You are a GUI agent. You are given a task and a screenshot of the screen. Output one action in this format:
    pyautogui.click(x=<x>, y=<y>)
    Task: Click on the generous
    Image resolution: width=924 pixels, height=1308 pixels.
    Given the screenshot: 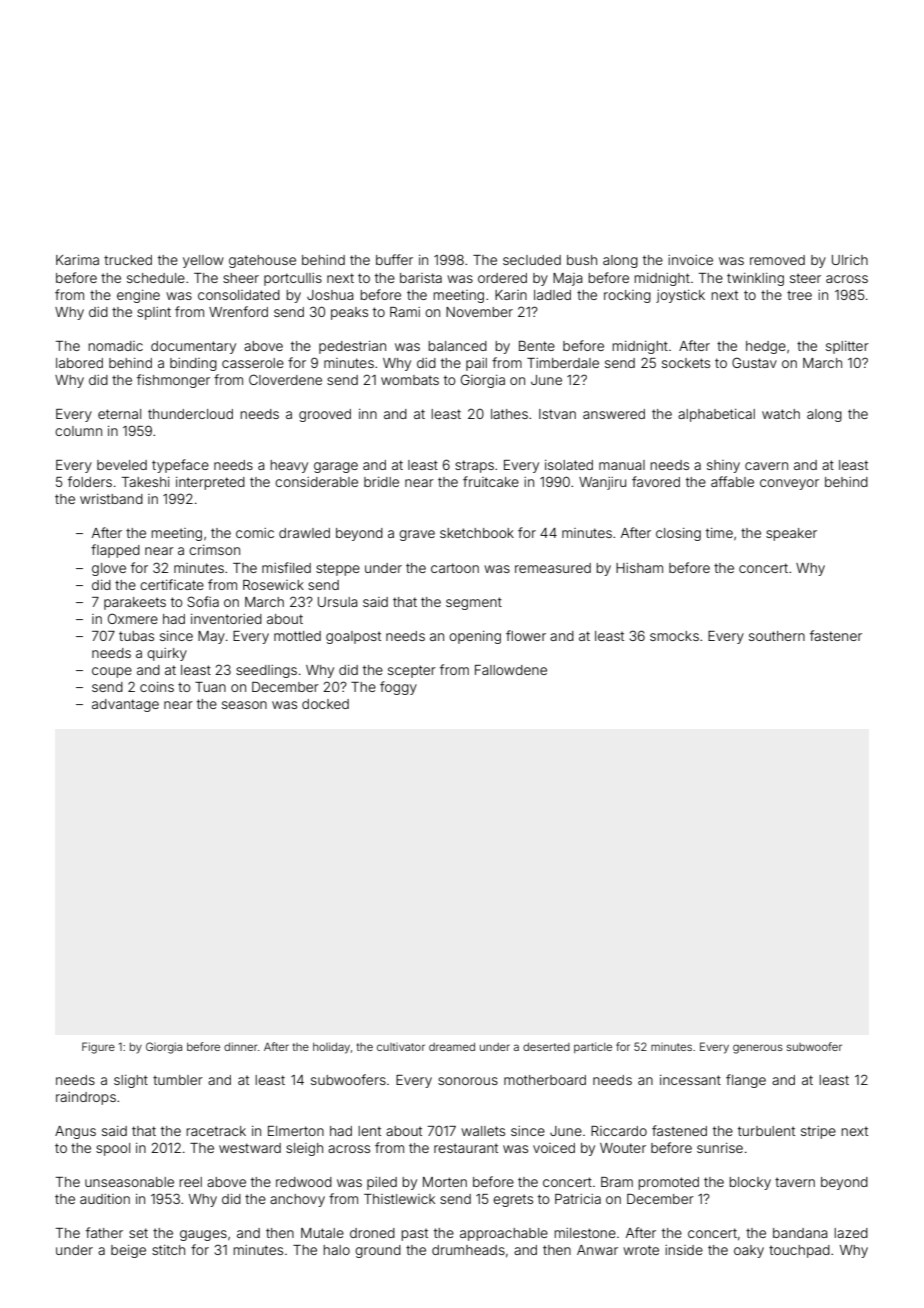 What is the action you would take?
    pyautogui.click(x=758, y=1049)
